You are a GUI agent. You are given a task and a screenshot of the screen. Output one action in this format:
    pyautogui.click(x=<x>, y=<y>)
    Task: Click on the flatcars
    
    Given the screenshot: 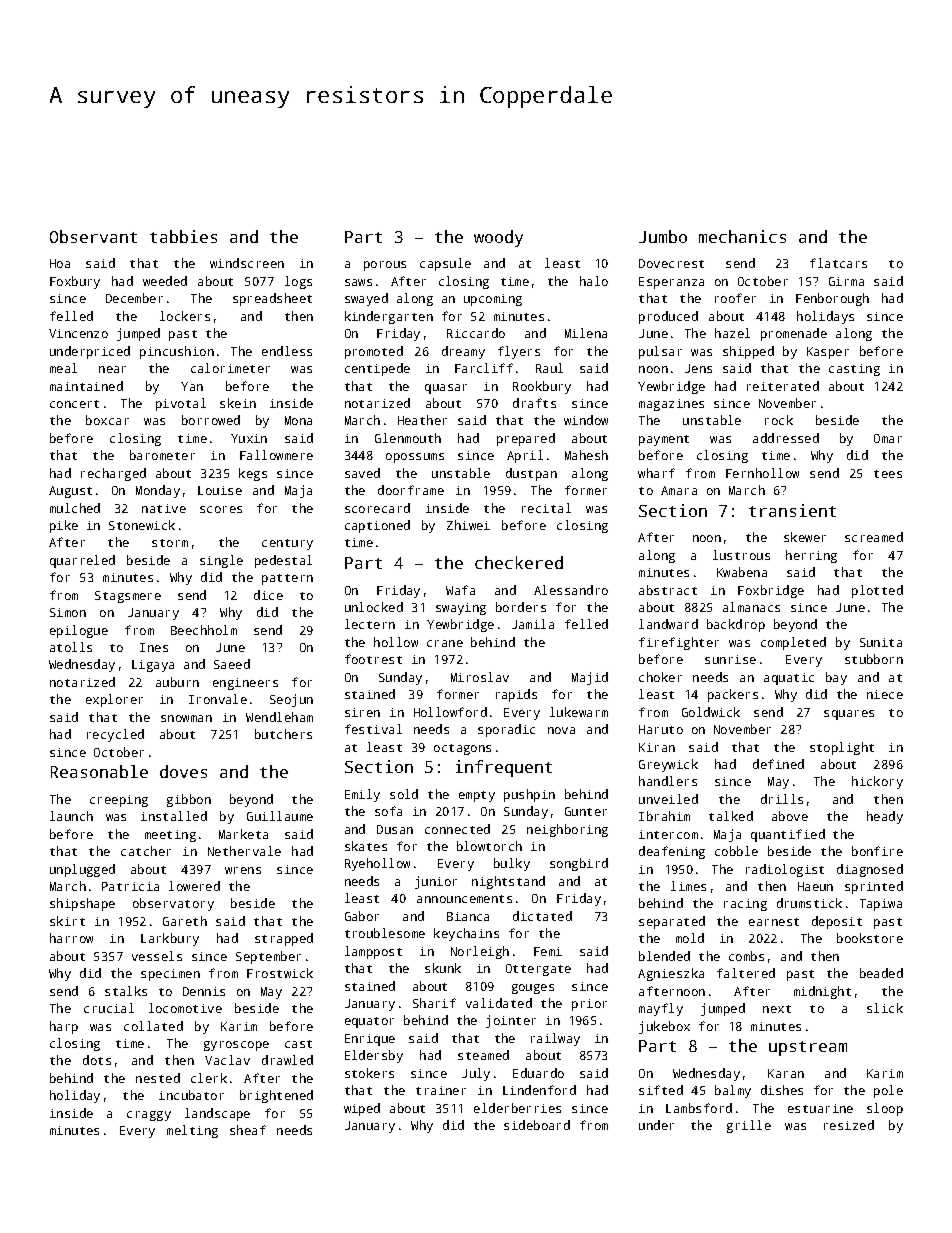 What is the action you would take?
    pyautogui.click(x=838, y=263)
